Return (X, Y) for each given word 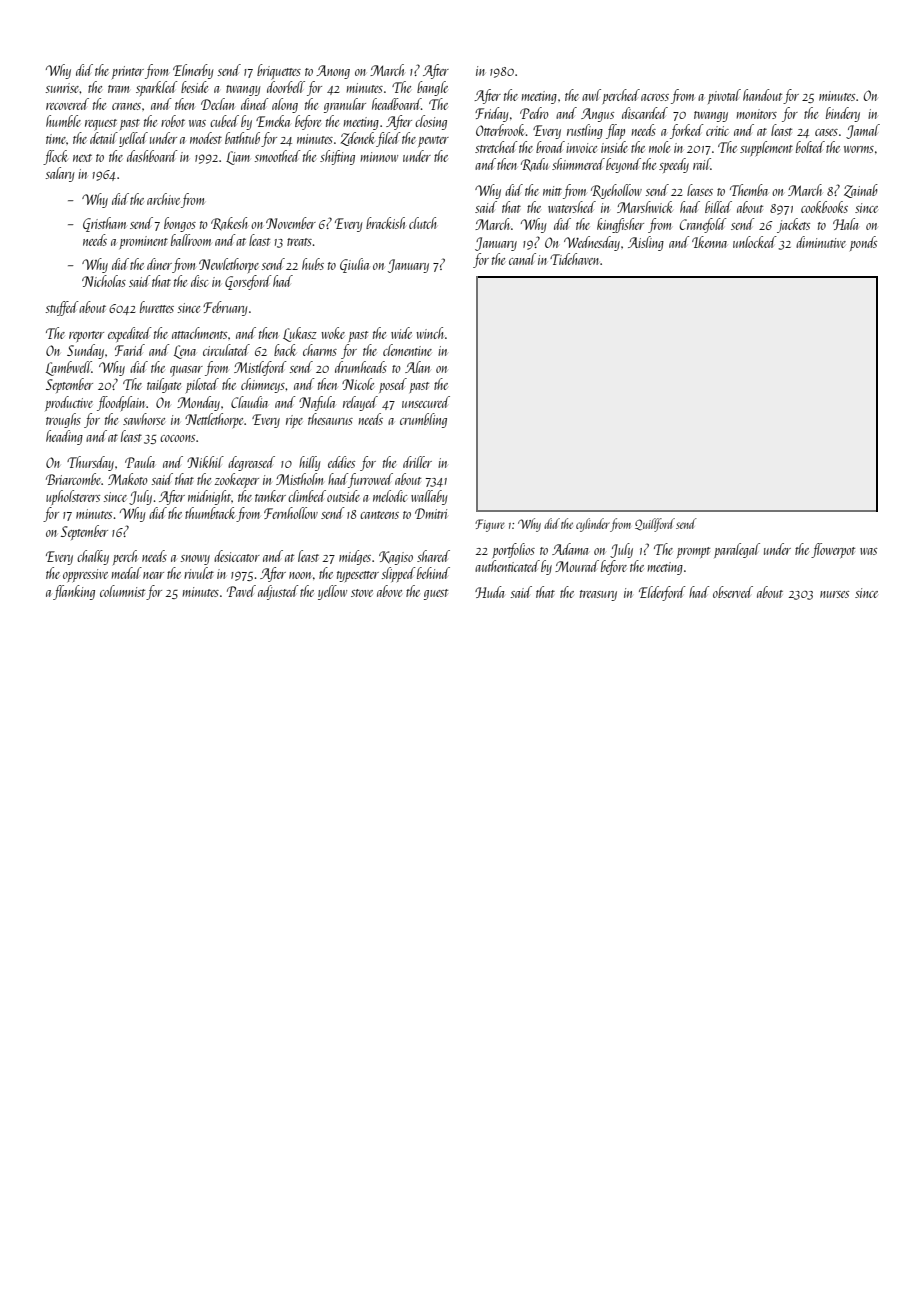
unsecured (426, 402)
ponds (863, 243)
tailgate (164, 385)
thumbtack (211, 514)
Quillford (655, 525)
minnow (379, 157)
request (101, 125)
